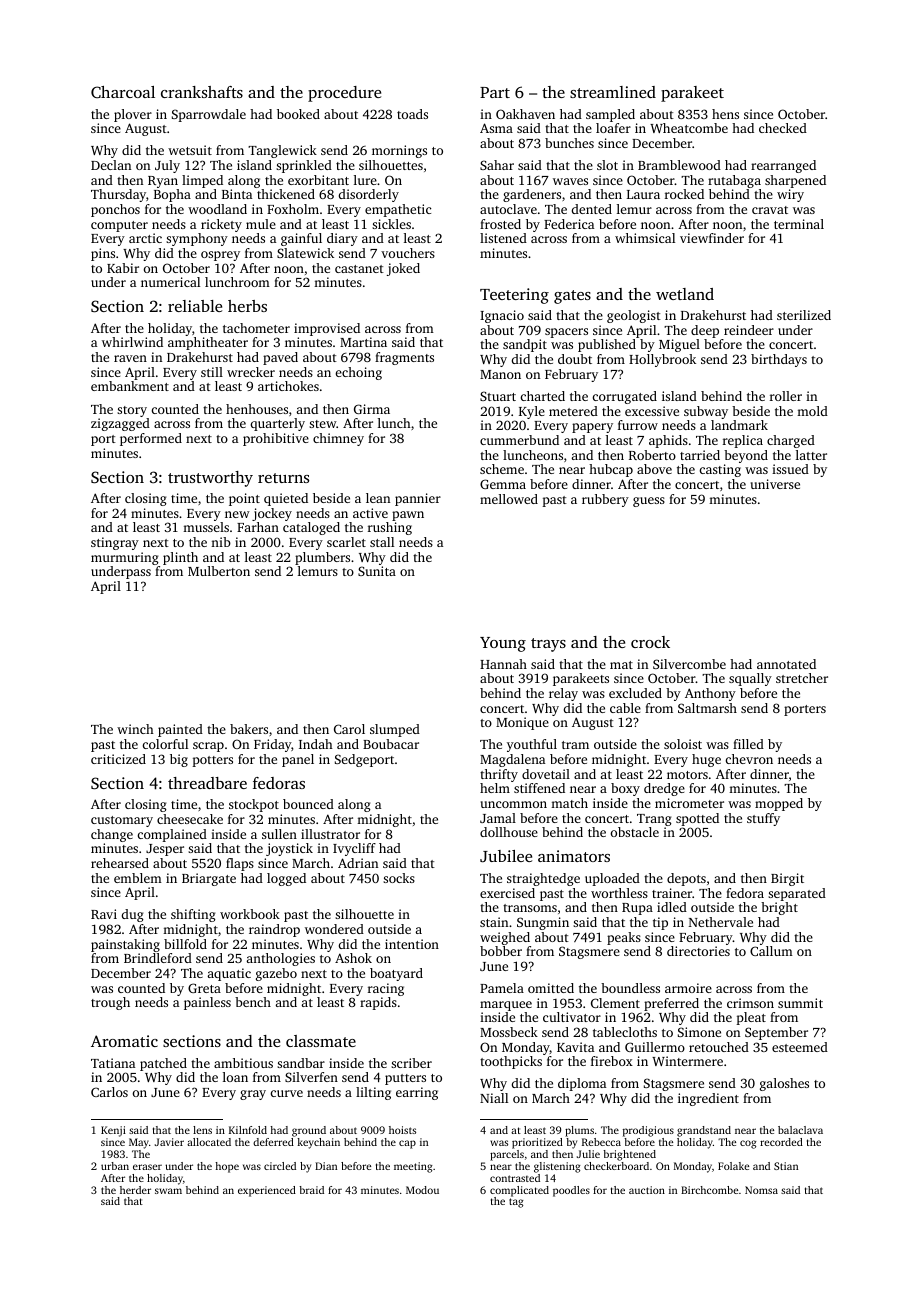 The image size is (924, 1308). Describe the element at coordinates (509, 499) in the screenshot. I see `mellowed` at that location.
